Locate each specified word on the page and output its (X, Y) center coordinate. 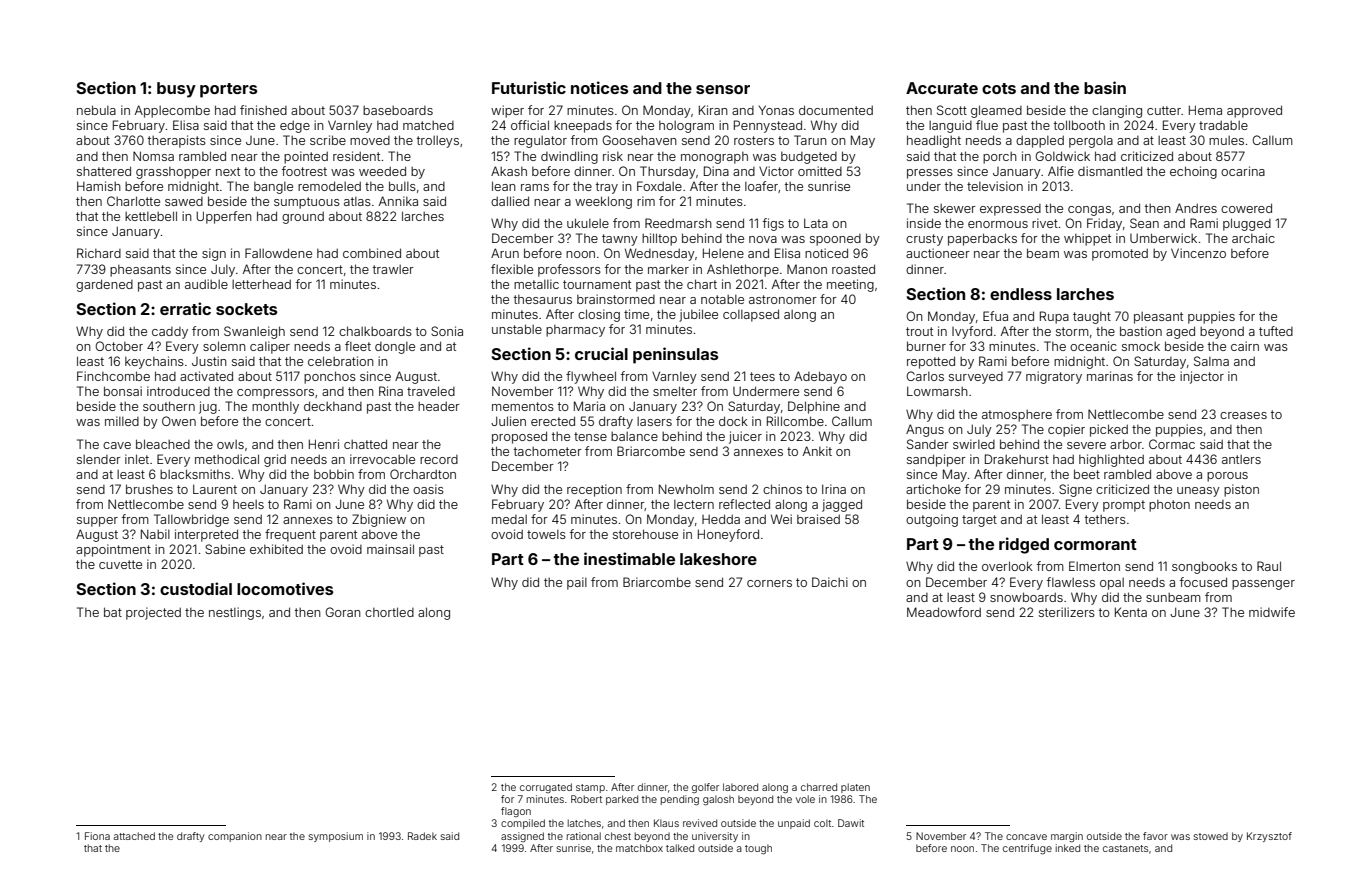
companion (235, 837)
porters (228, 90)
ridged (1024, 545)
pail (577, 583)
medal (509, 519)
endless (1021, 294)
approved (1254, 111)
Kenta (1131, 612)
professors (569, 270)
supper (97, 522)
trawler (393, 269)
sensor (723, 89)
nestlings (235, 613)
